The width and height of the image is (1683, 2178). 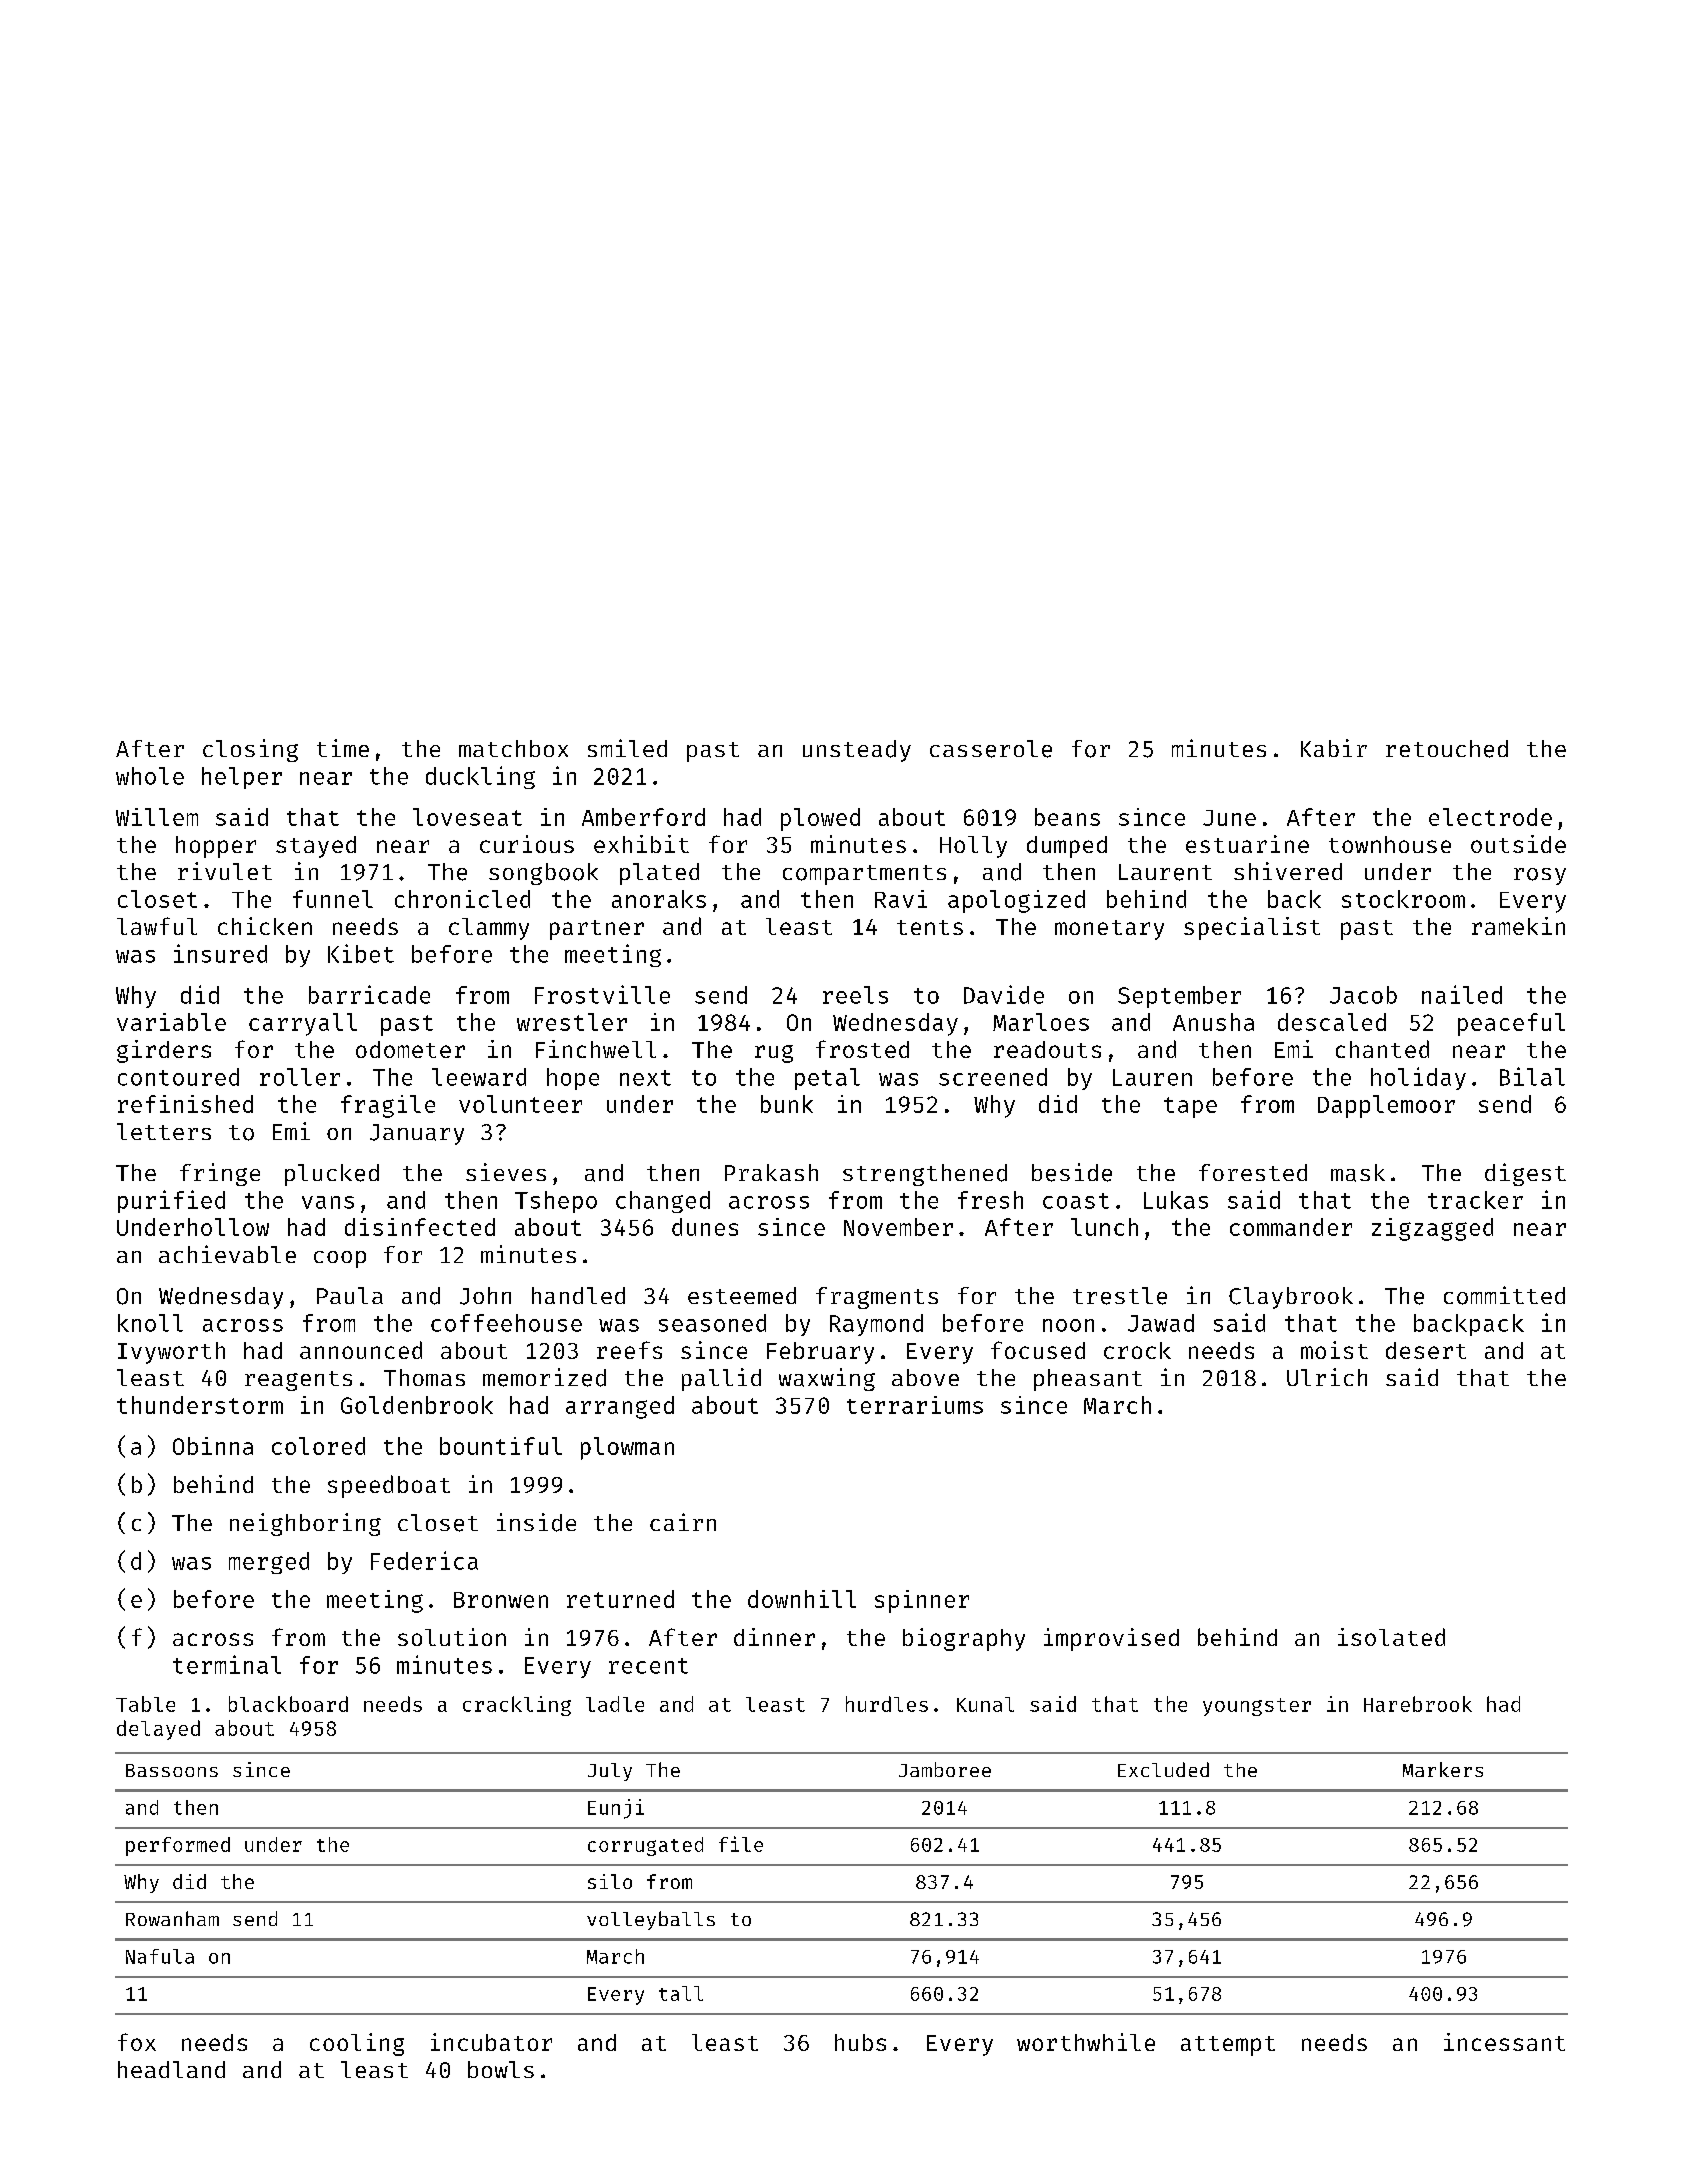 What do you see at coordinates (1426, 1350) in the image?
I see `desert` at bounding box center [1426, 1350].
